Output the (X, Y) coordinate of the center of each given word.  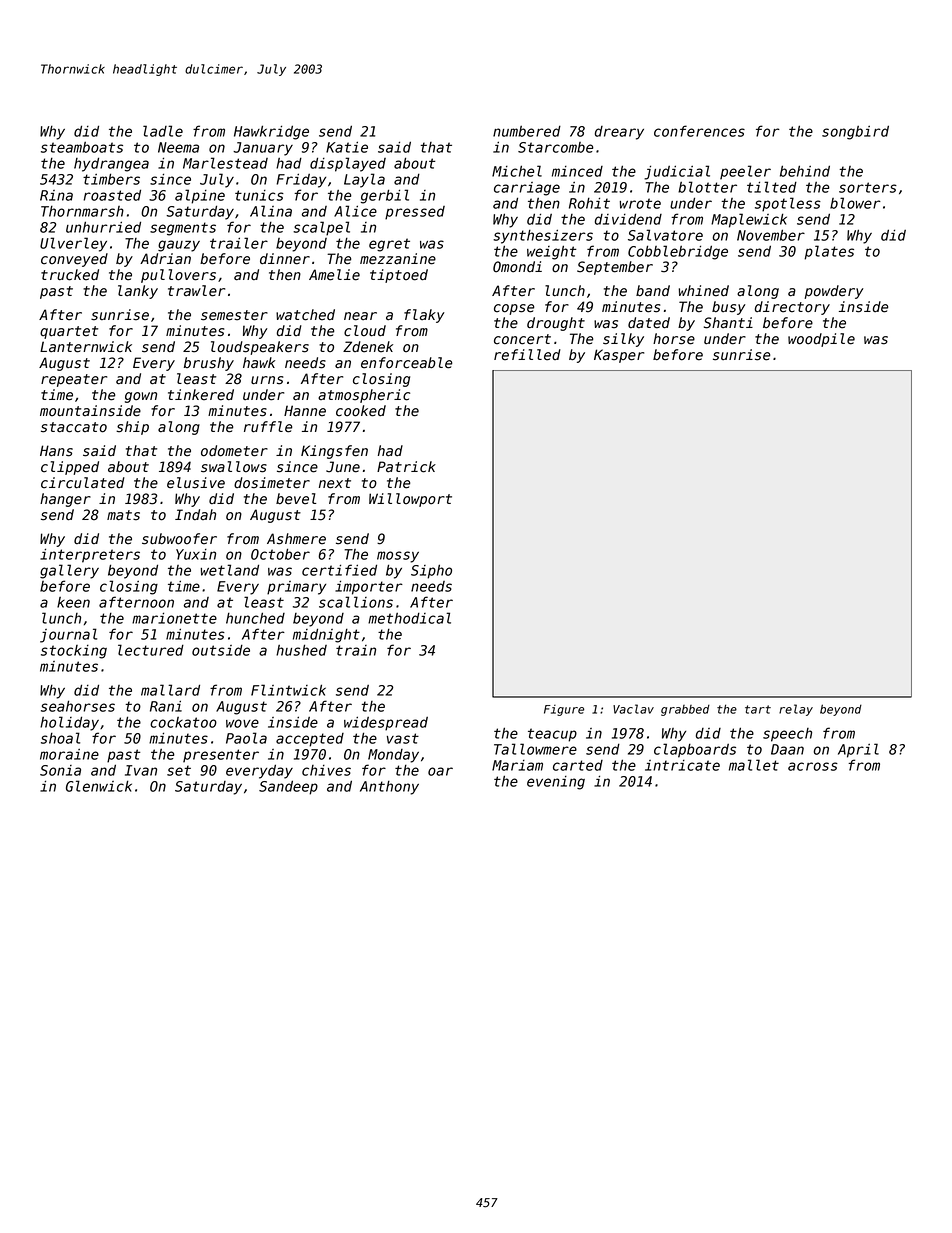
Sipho (431, 571)
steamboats (82, 147)
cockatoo (183, 722)
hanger (65, 500)
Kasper (619, 356)
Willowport (410, 500)
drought (556, 324)
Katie (347, 147)
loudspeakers (260, 348)
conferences (699, 131)
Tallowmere (535, 749)
